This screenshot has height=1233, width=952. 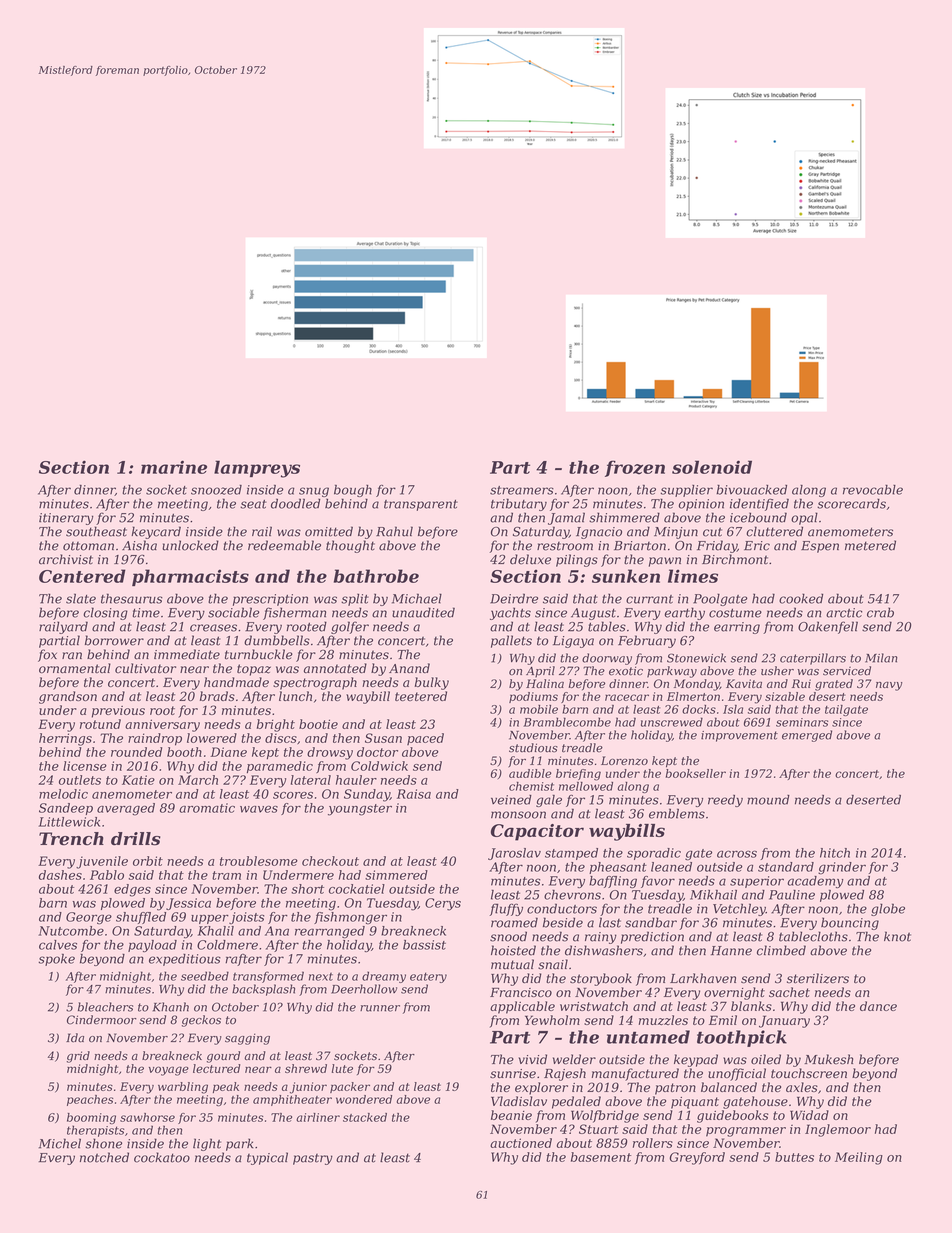 What do you see at coordinates (295, 696) in the screenshot?
I see `lunch` at bounding box center [295, 696].
